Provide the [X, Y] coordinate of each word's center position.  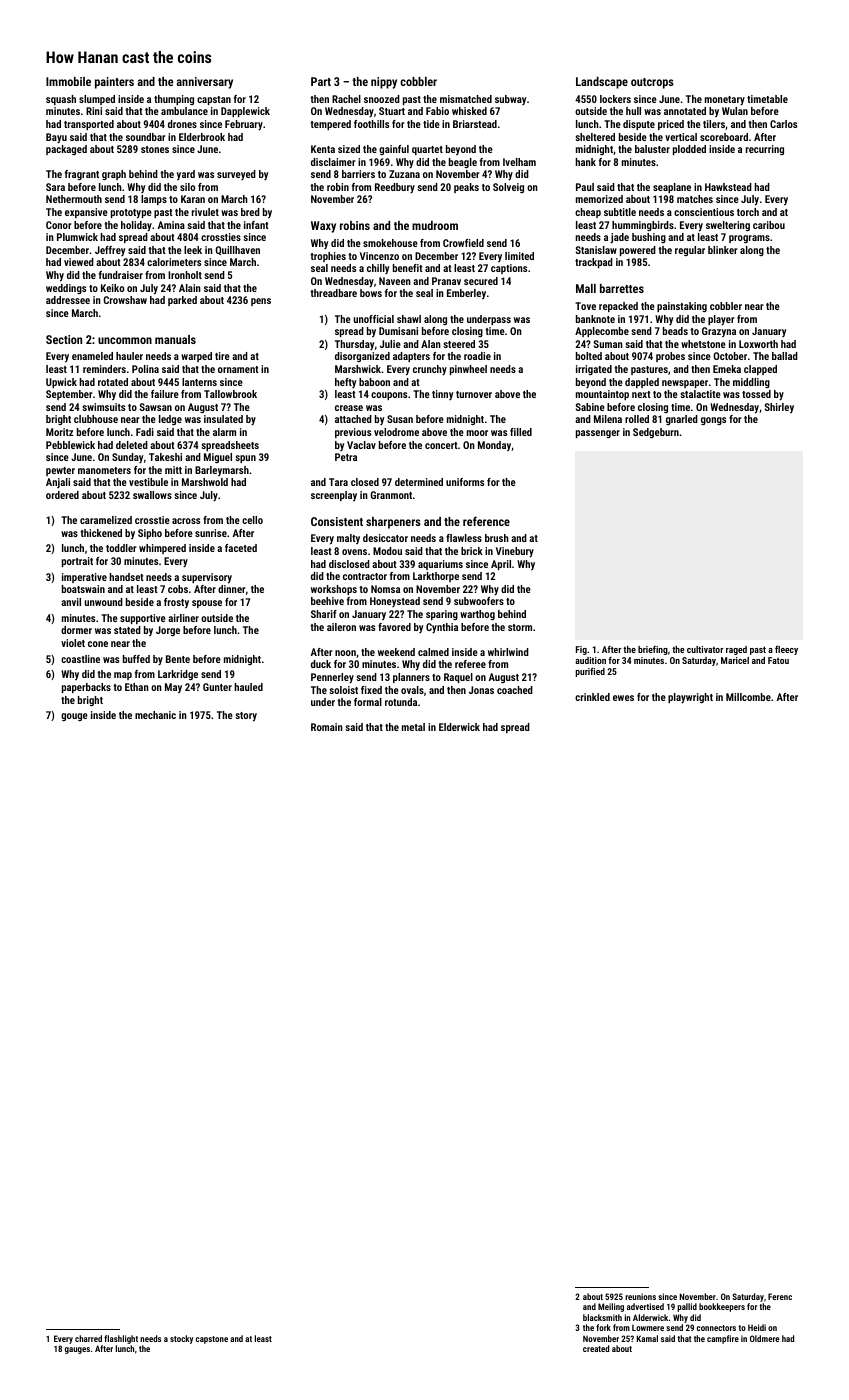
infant [256, 225]
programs [749, 239]
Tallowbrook [230, 394]
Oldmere [765, 1338]
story [246, 717]
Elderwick [459, 727]
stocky [181, 1339]
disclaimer [333, 162]
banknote [595, 319]
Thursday [354, 345]
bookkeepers [722, 1307]
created [596, 1348]
